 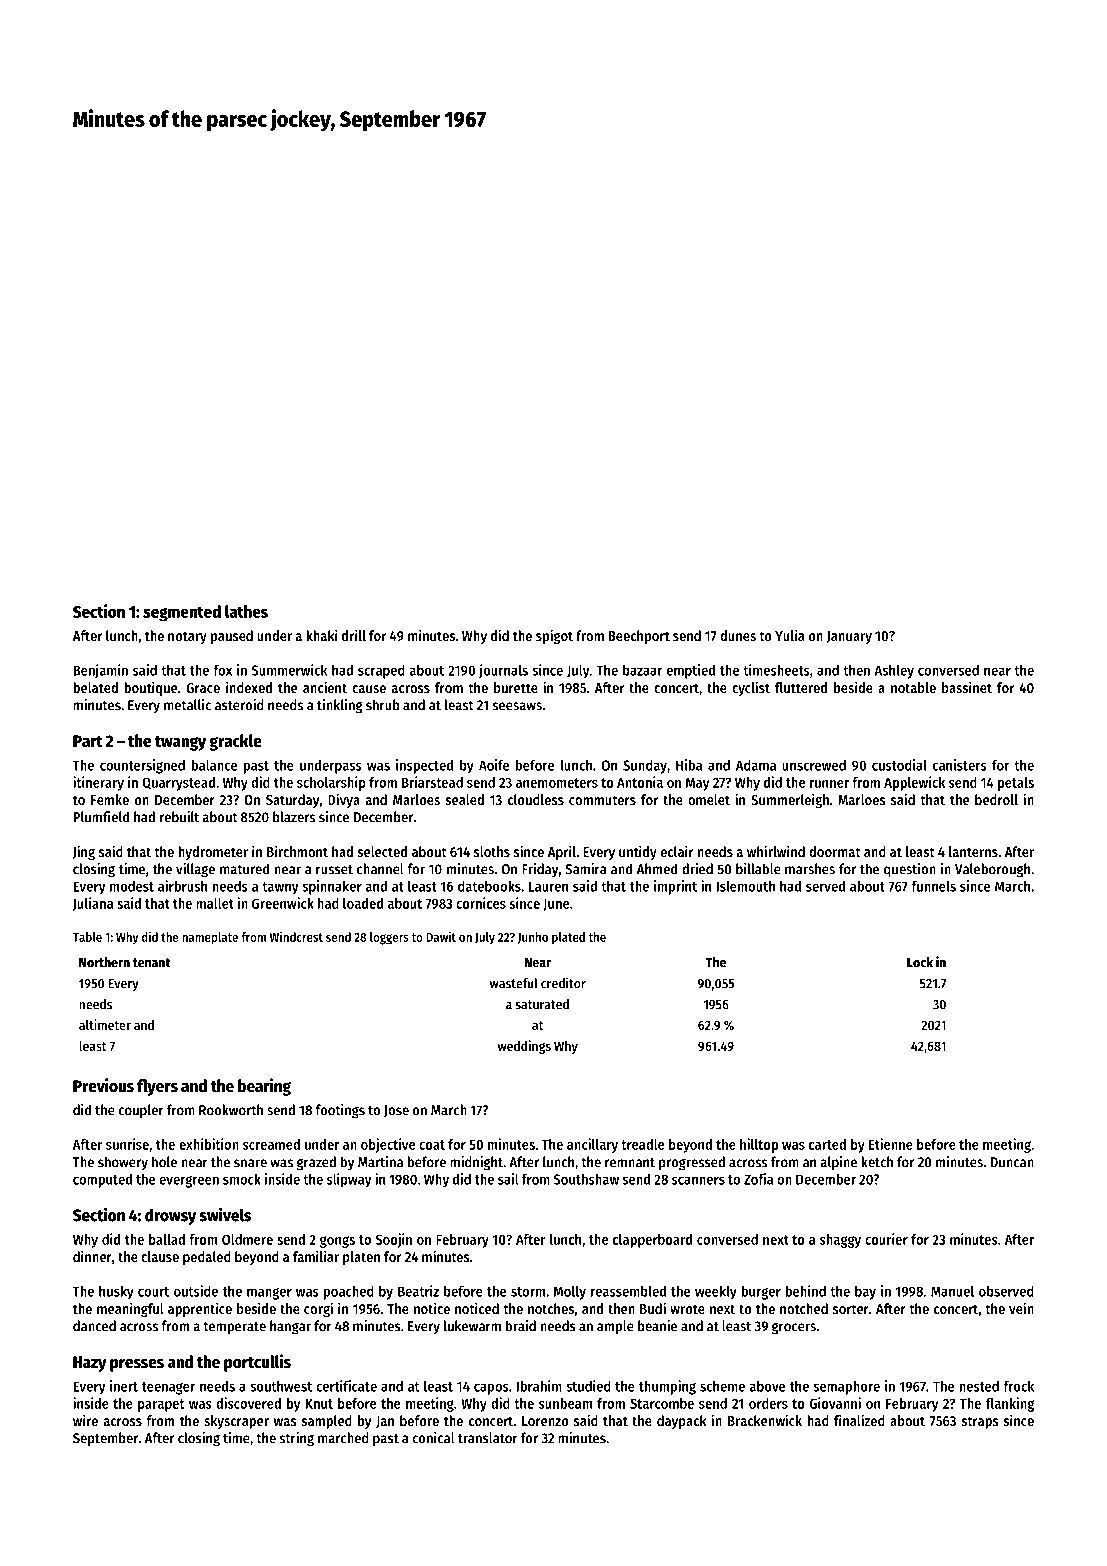 What do you see at coordinates (127, 1144) in the page?
I see `sunrise` at bounding box center [127, 1144].
